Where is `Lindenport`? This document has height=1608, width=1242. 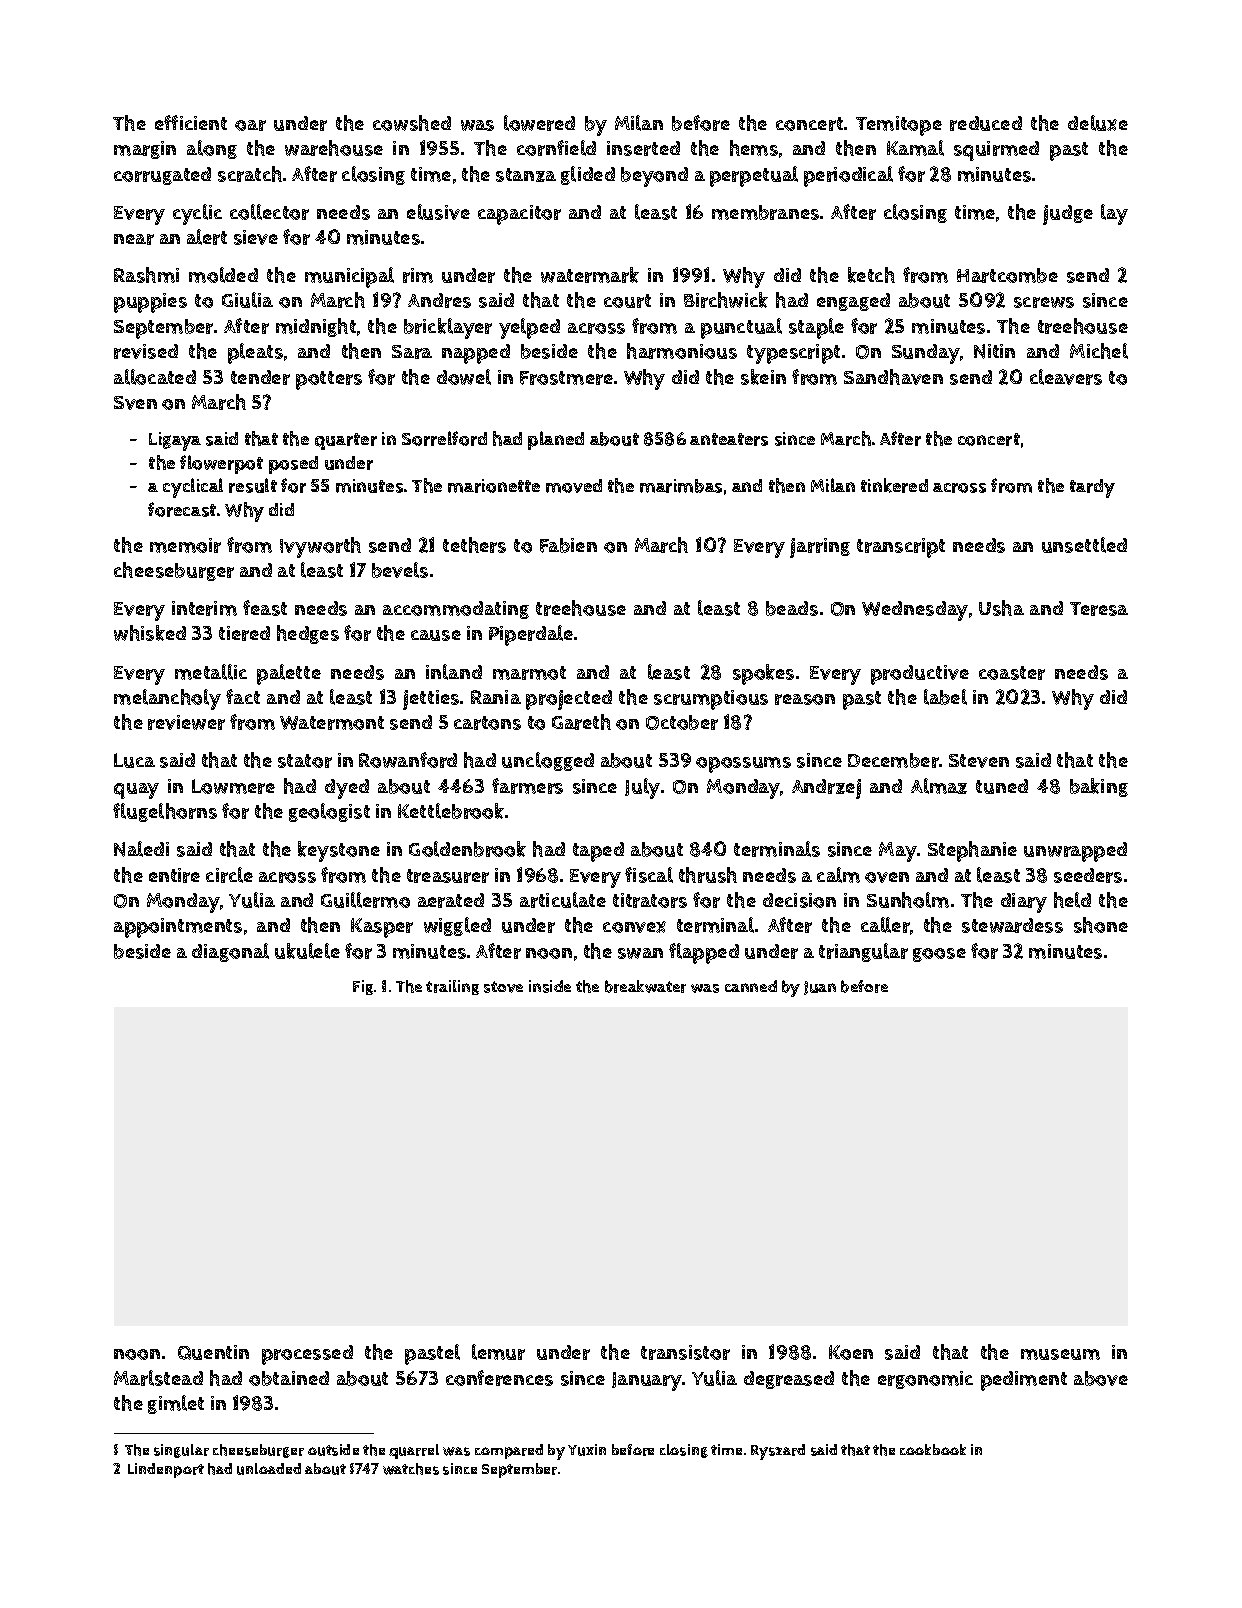
Lindenport is located at coordinates (166, 1470).
